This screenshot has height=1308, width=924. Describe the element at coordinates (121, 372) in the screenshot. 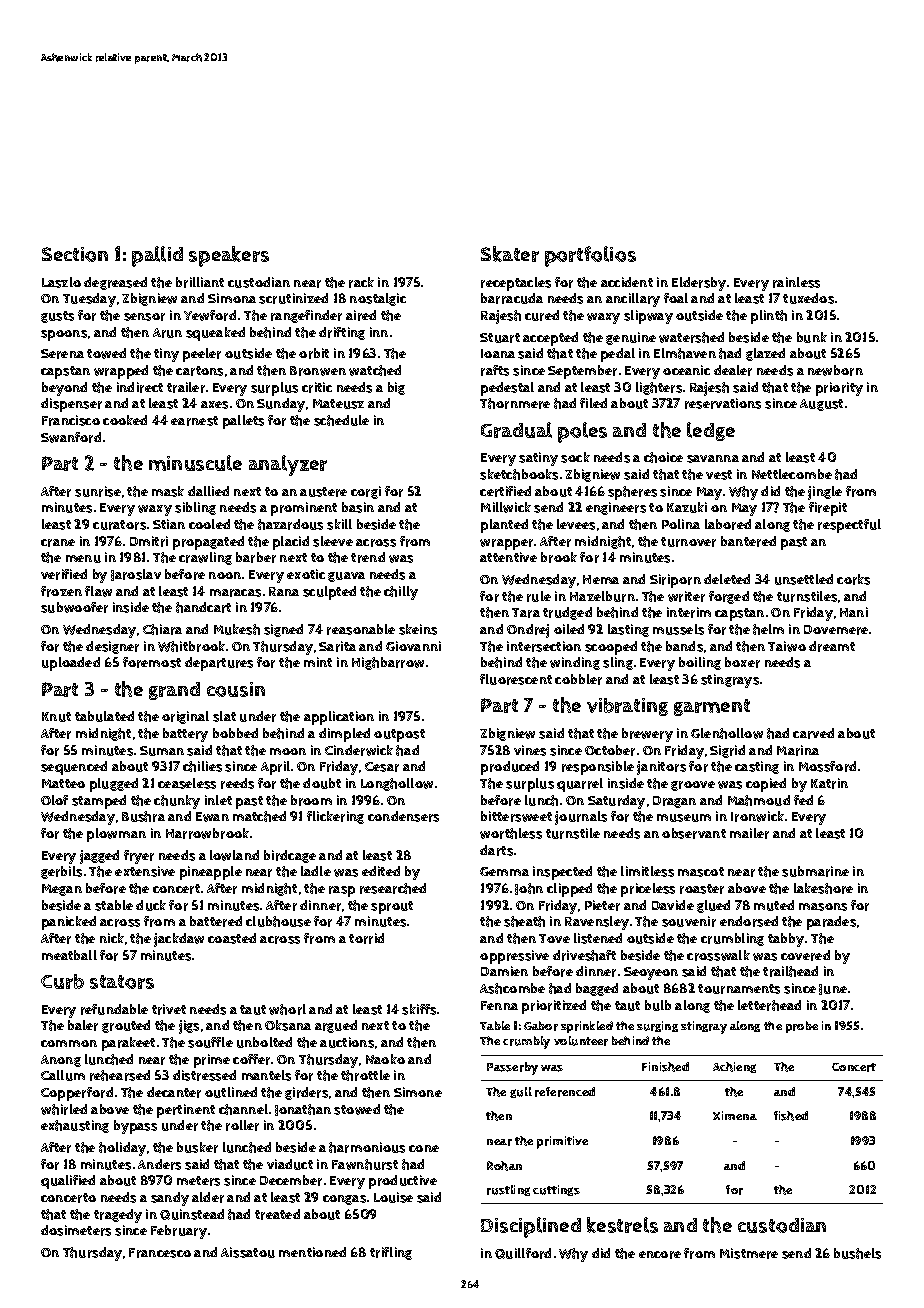

I see `wrapped` at that location.
